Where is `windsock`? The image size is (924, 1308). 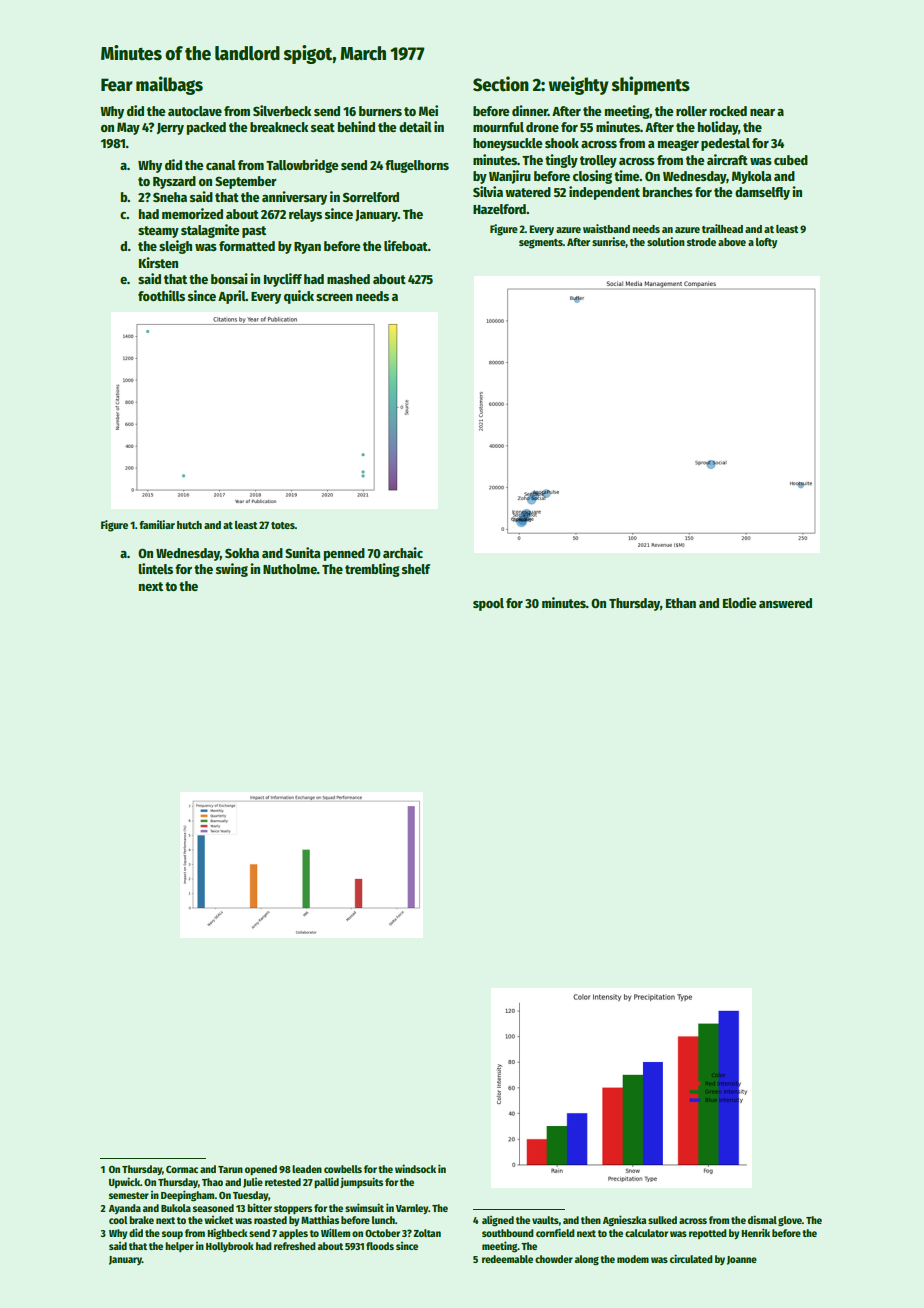
windsock is located at coordinates (415, 1168).
